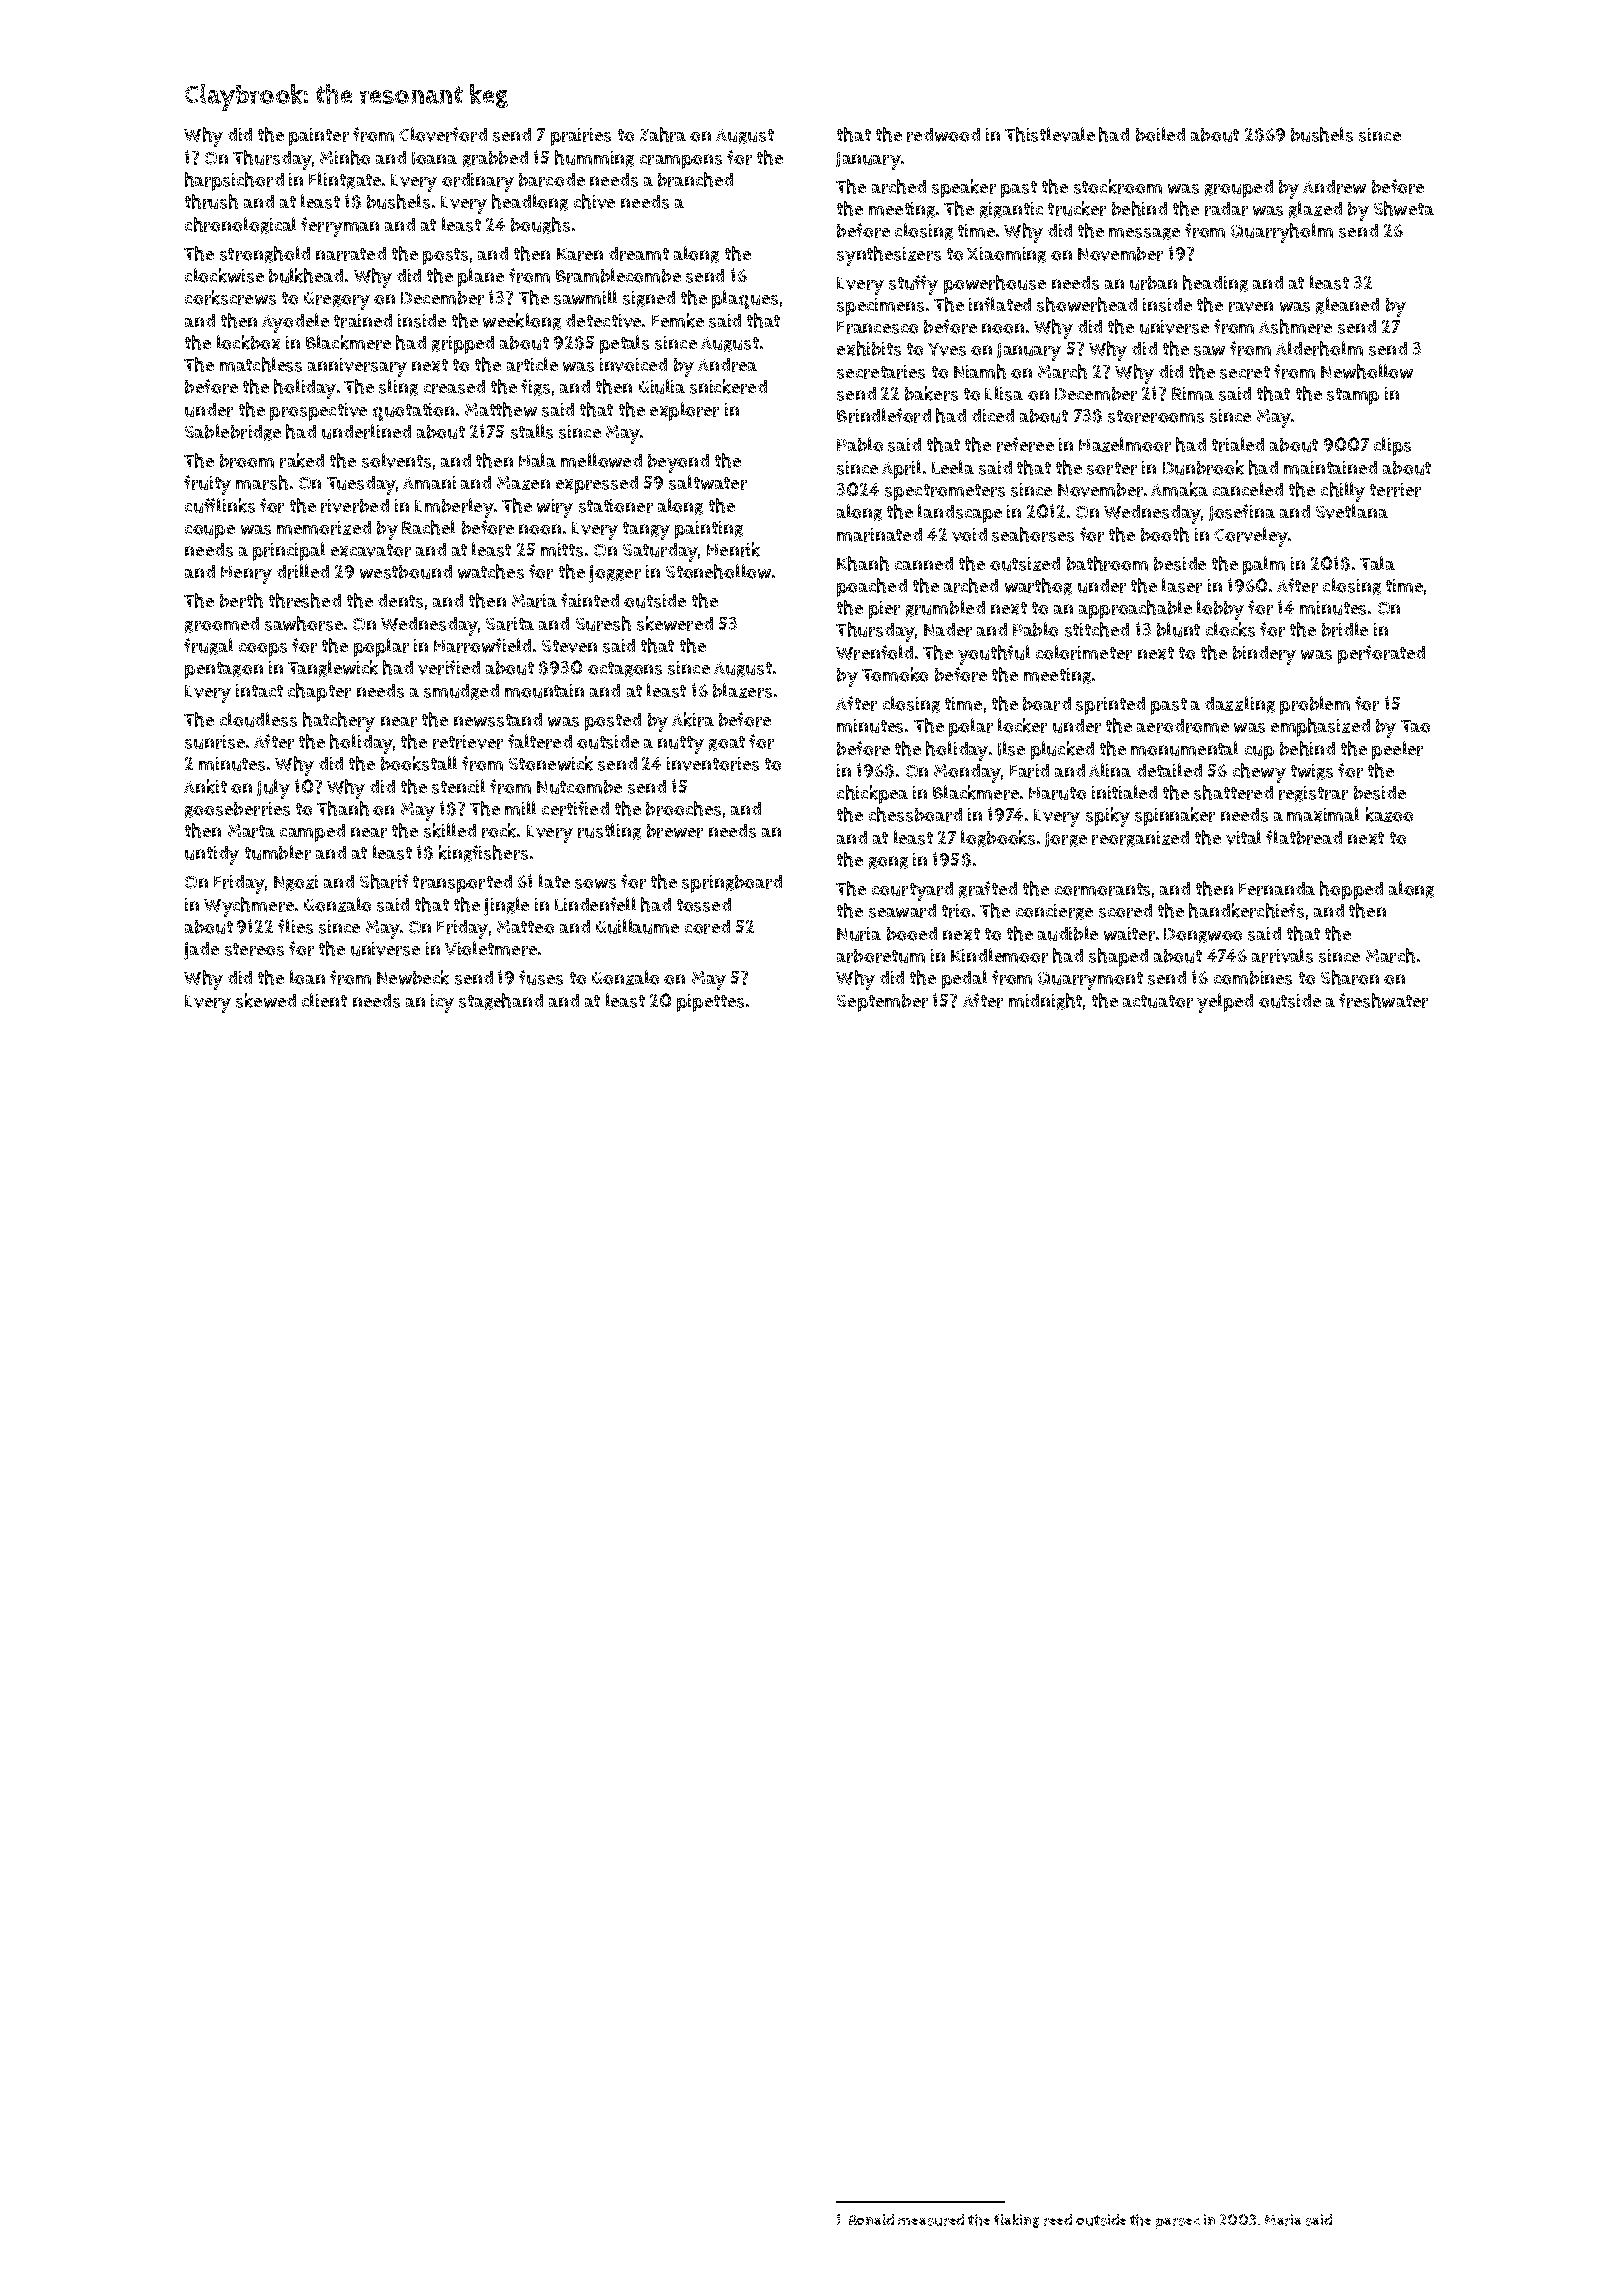 The width and height of the image is (1620, 2292). What do you see at coordinates (224, 275) in the image?
I see `clockwise` at bounding box center [224, 275].
